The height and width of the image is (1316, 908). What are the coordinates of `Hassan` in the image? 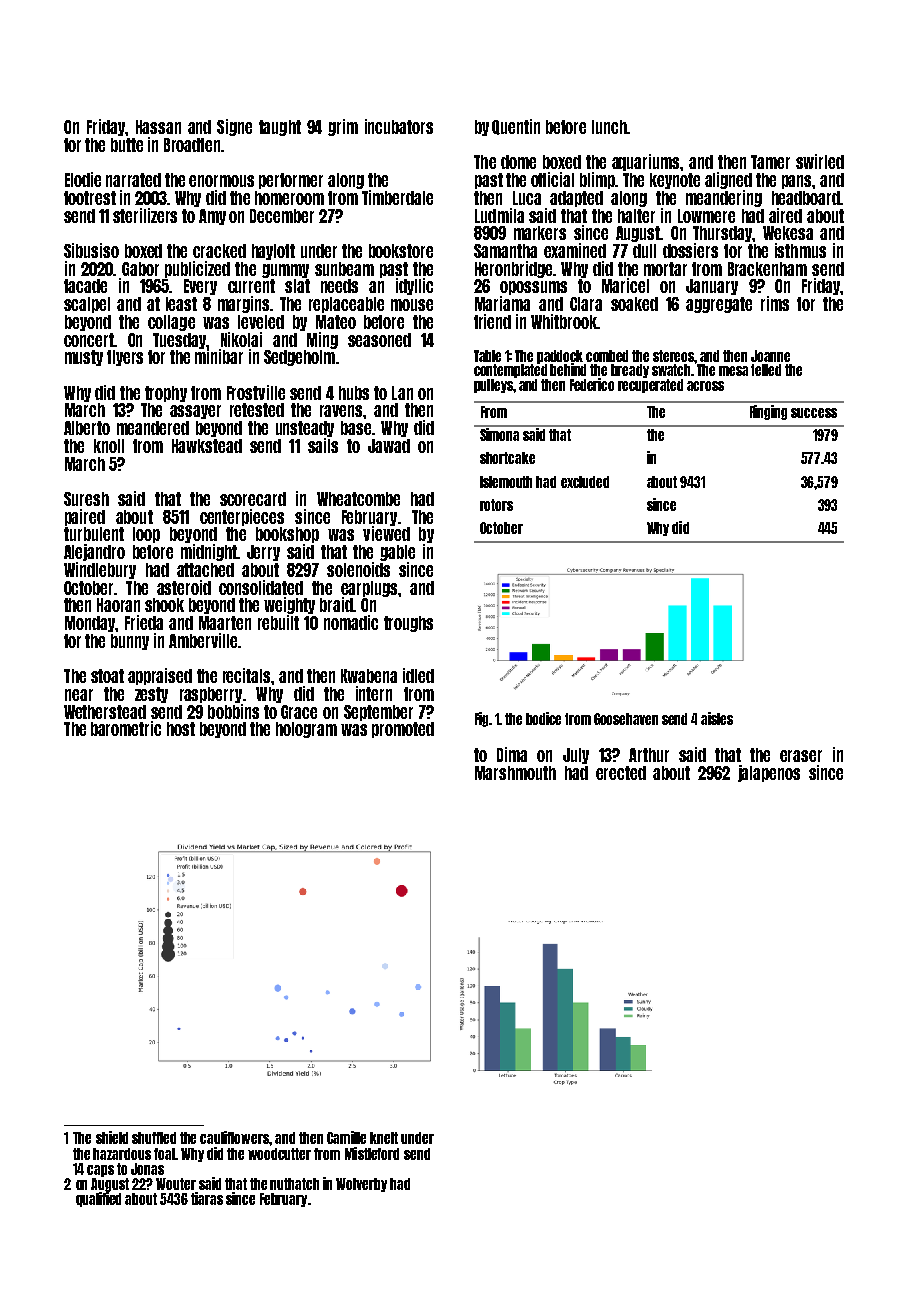 It's located at (158, 127).
